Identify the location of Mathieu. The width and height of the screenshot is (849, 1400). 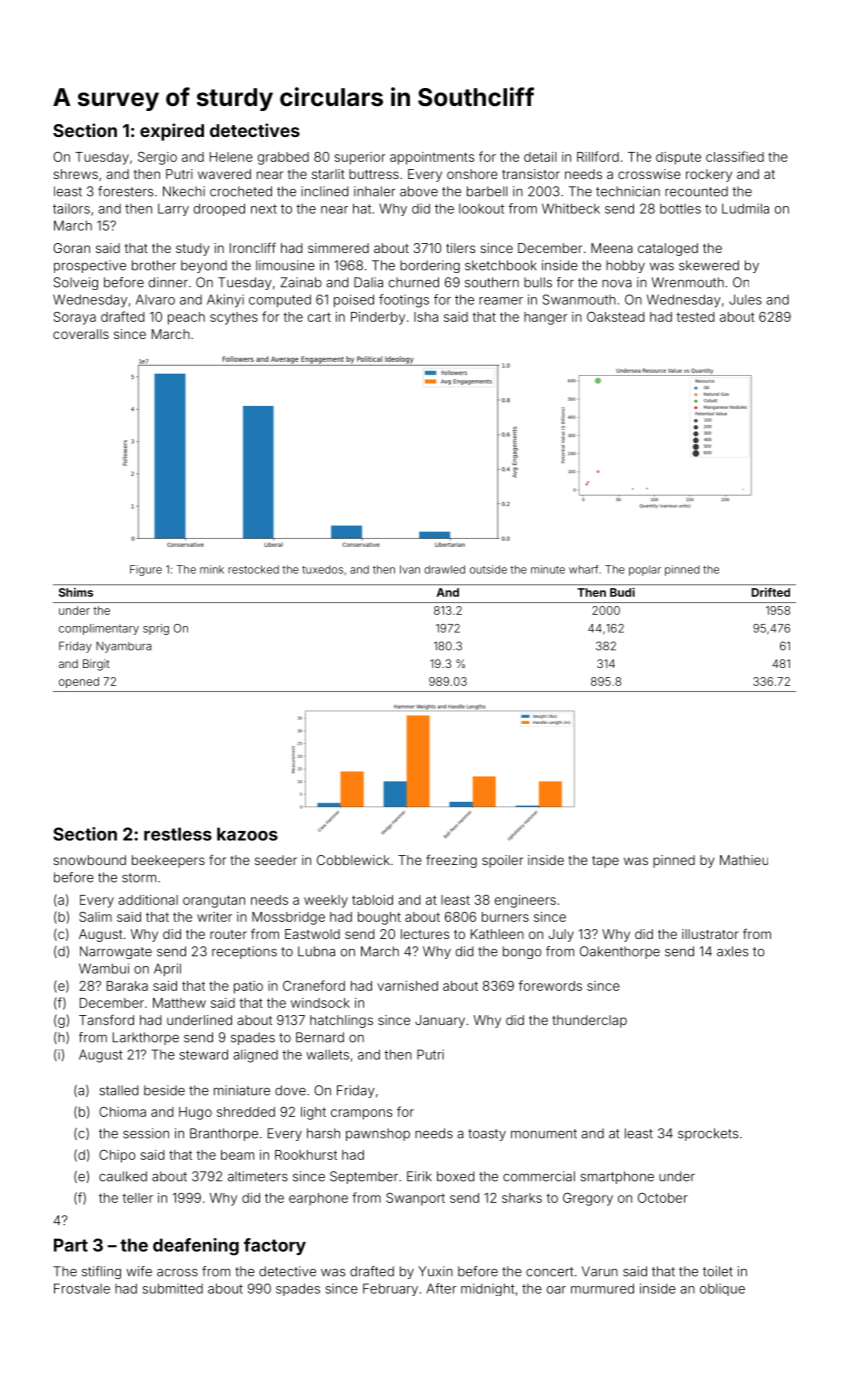
(744, 860).
